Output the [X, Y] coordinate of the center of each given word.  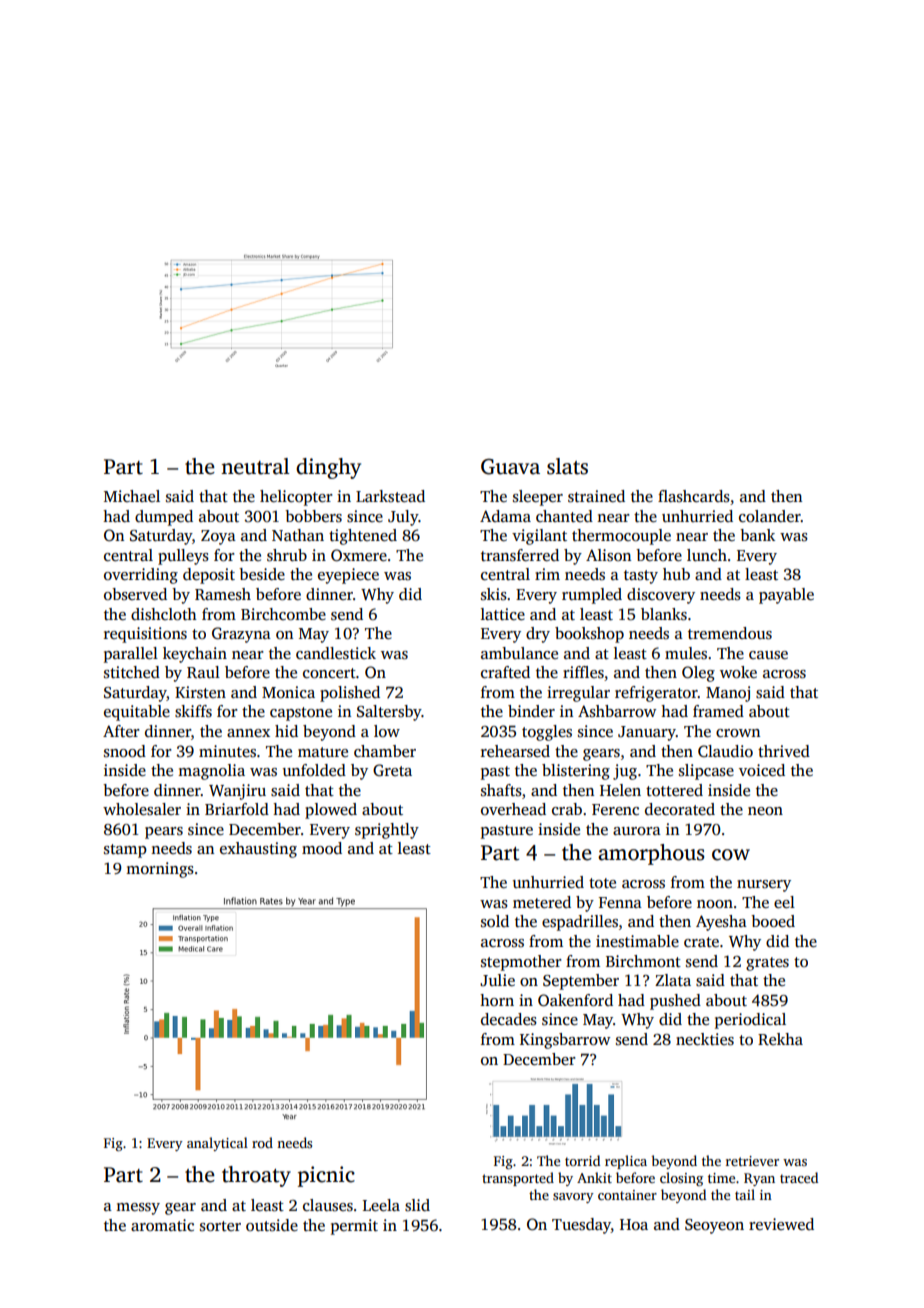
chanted [564, 516]
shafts [501, 790]
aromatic [162, 1225]
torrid [582, 1160]
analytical [217, 1144]
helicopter [296, 498]
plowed [331, 811]
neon [765, 811]
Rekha [780, 1039]
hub [676, 574]
